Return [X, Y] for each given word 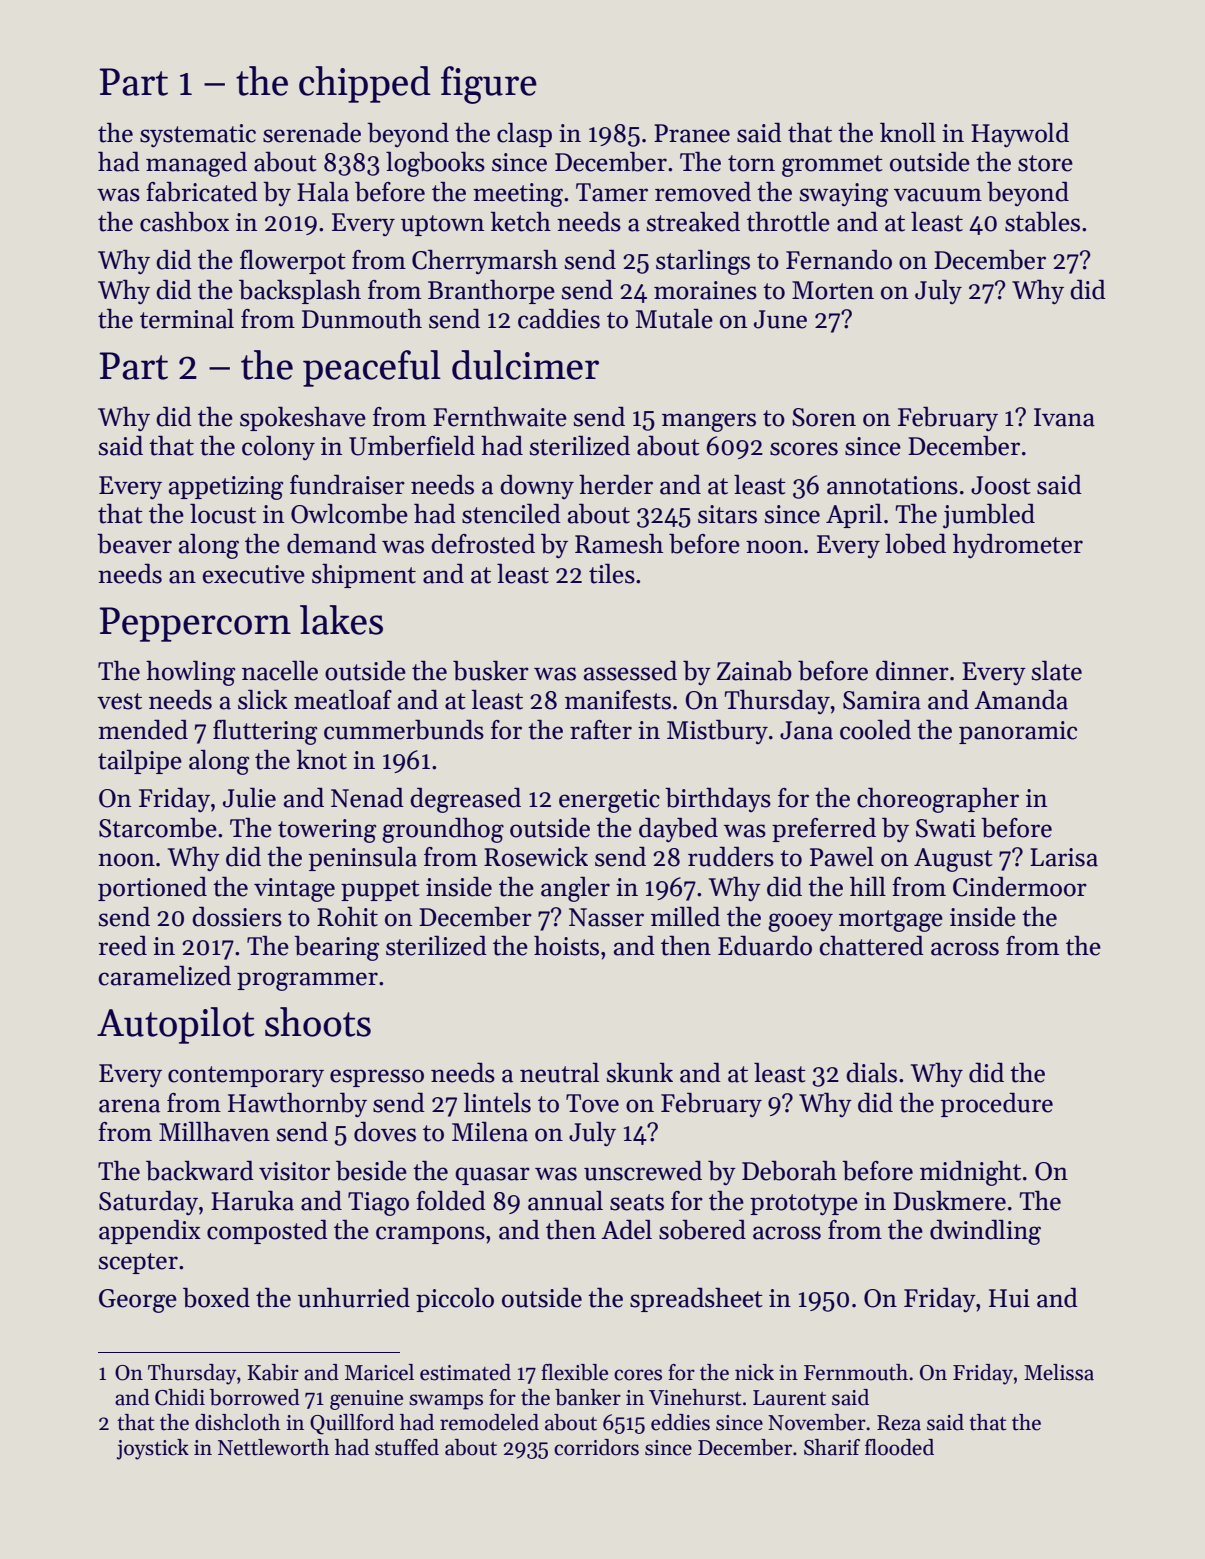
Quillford [352, 1424]
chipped [365, 84]
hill [868, 886]
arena [129, 1106]
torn [751, 163]
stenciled [511, 513]
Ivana [1064, 417]
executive [254, 574]
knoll [908, 132]
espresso [377, 1078]
